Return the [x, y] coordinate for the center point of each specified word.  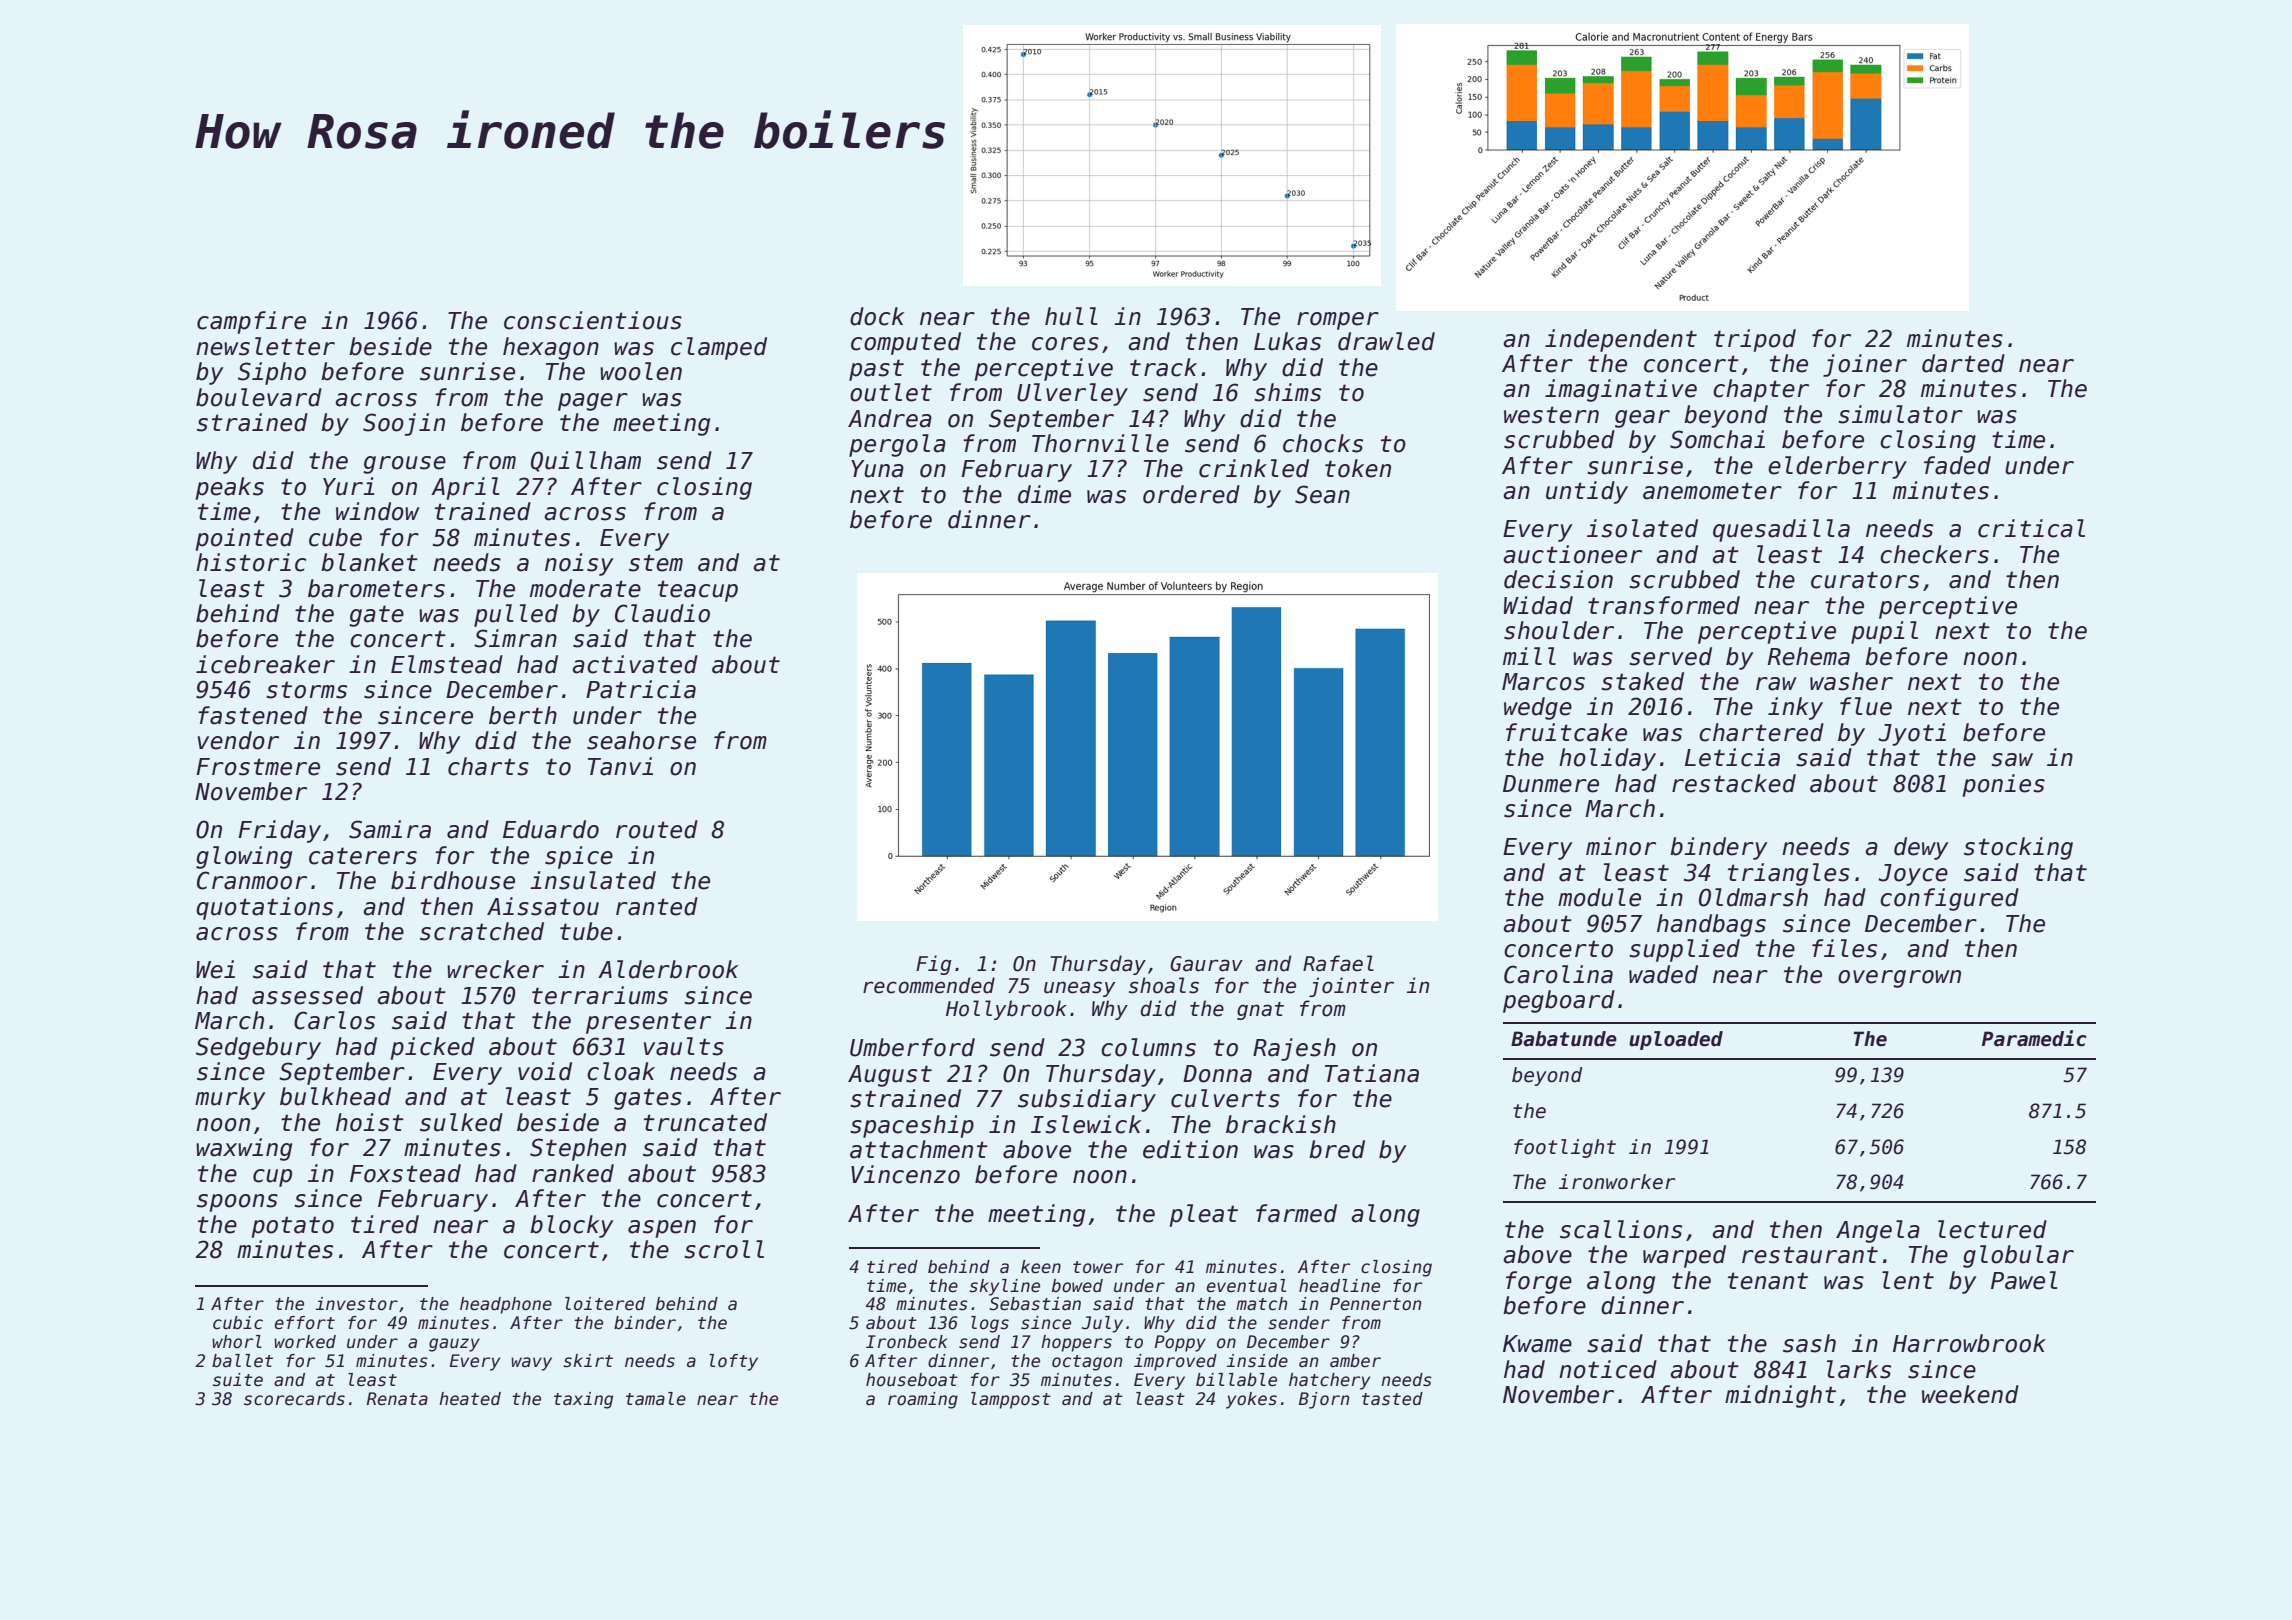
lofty [733, 1362]
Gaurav [1206, 964]
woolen [641, 371]
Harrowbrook [1969, 1343]
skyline [1004, 1287]
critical [2031, 528]
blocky [572, 1226]
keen [1041, 1267]
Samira [390, 829]
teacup [698, 591]
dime [1044, 494]
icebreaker [265, 664]
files [1844, 948]
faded [1957, 465]
